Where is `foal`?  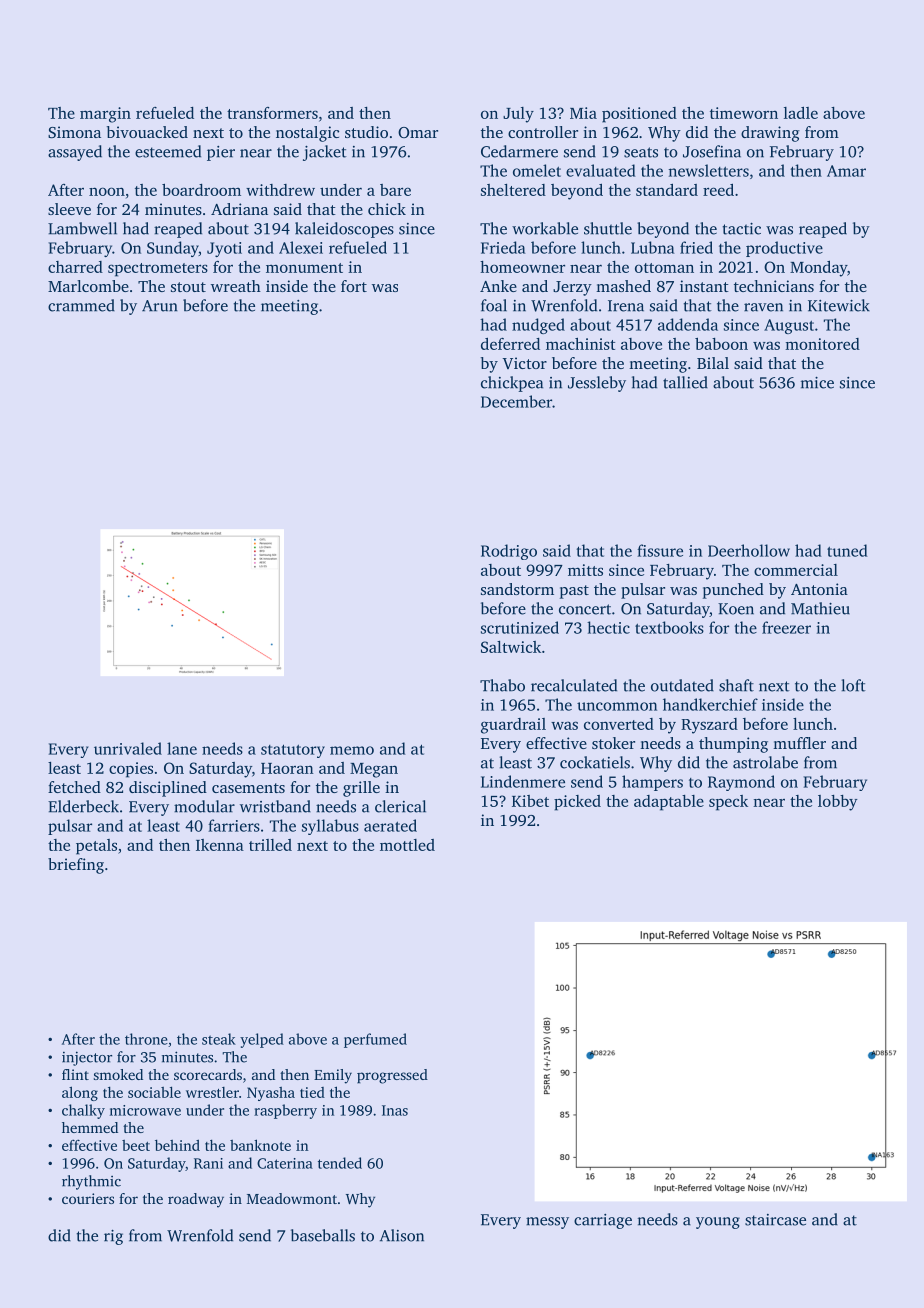 foal is located at coordinates (494, 305).
